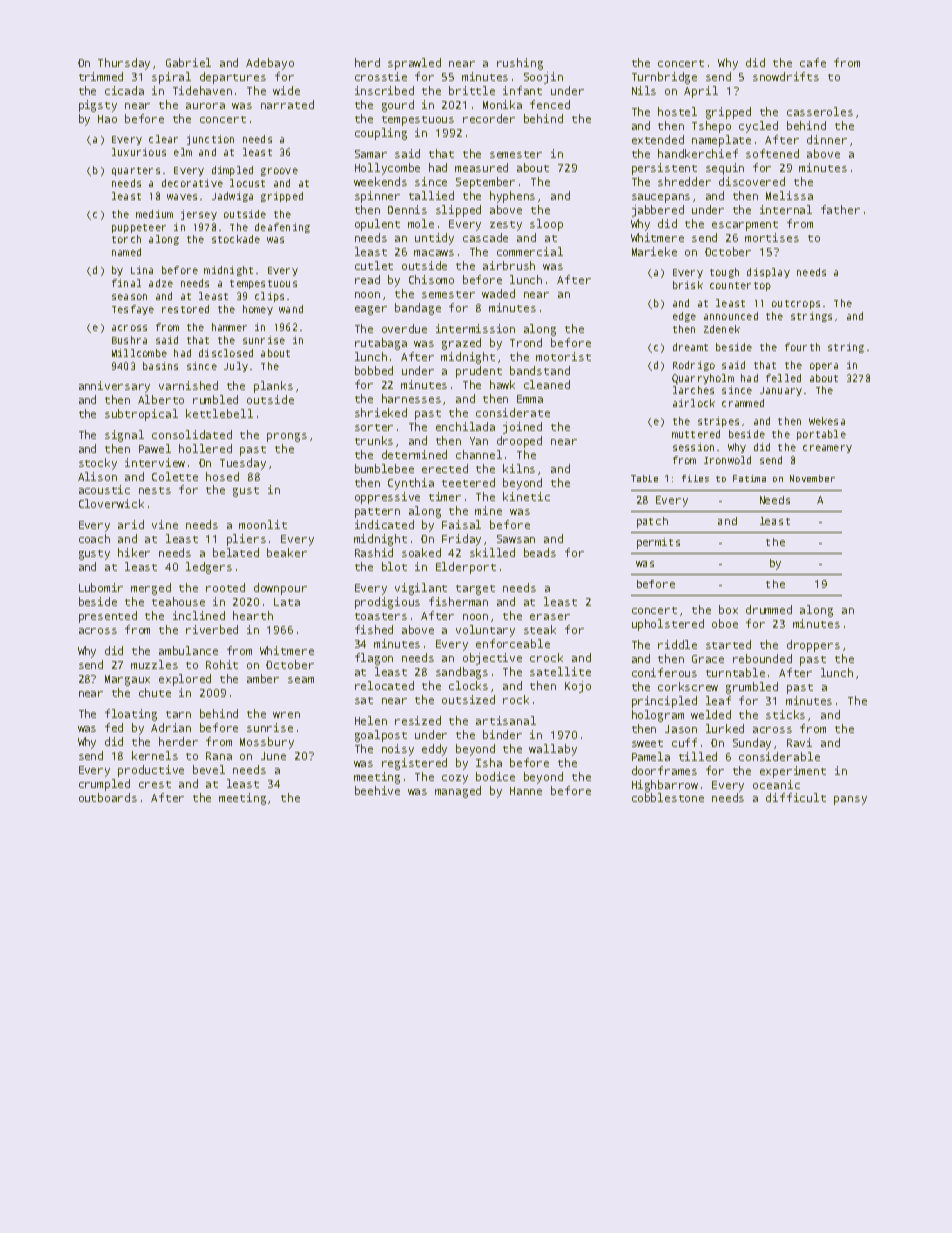 The image size is (952, 1233). I want to click on stocky, so click(98, 464).
